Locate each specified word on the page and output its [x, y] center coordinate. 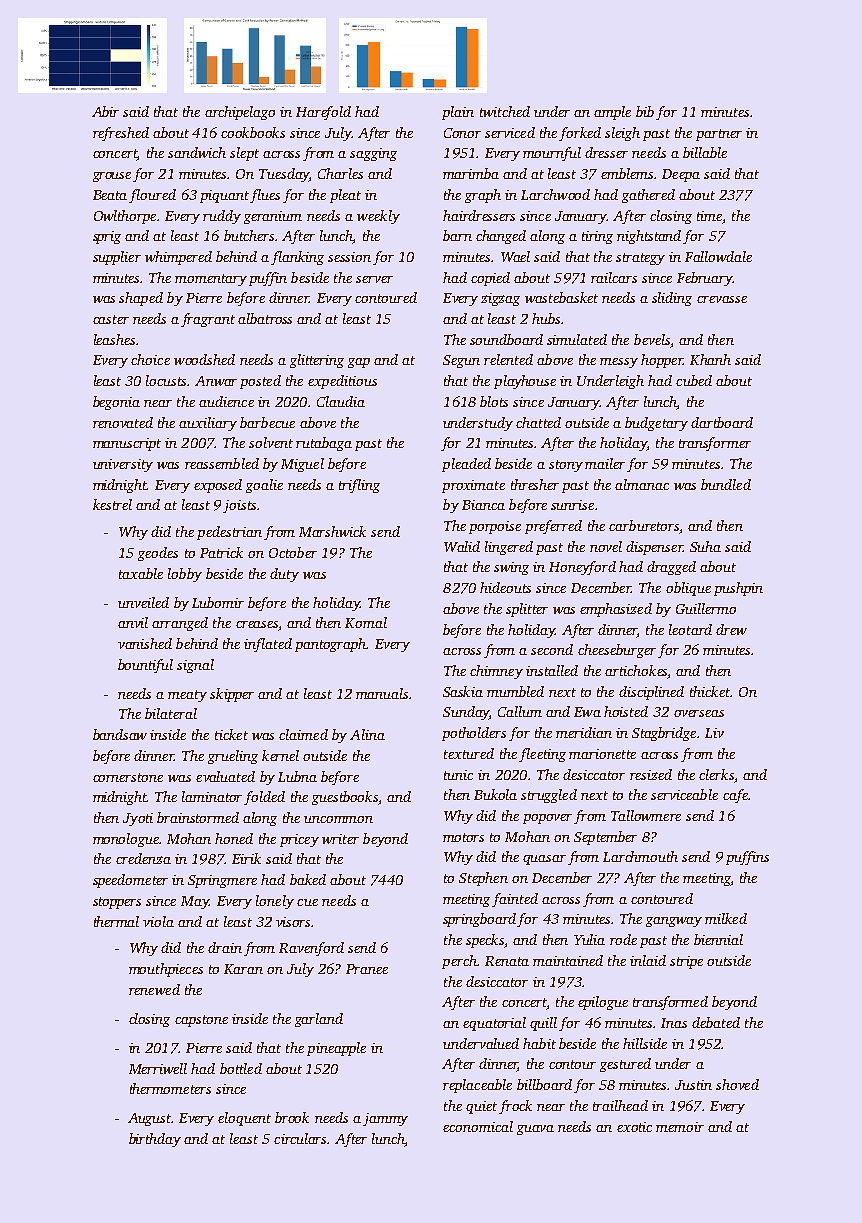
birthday [155, 1140]
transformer [715, 444]
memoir [680, 1127]
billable [705, 152]
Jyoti [138, 819]
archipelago [240, 113]
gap [359, 363]
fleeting [542, 755]
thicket [710, 691]
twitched [505, 111]
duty [284, 575]
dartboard [722, 422]
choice [150, 359]
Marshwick [332, 531]
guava [535, 1130]
